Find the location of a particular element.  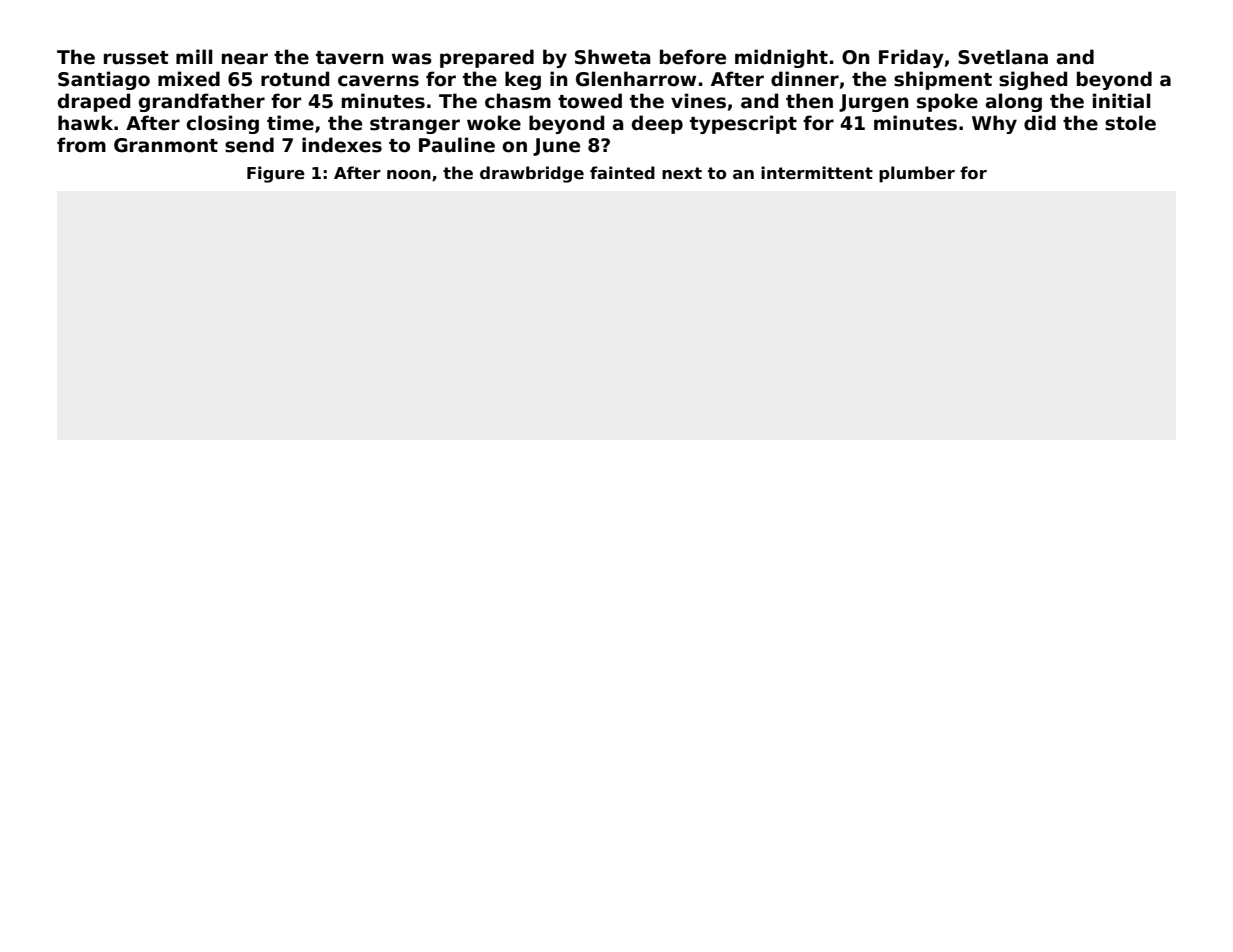

drawbridge is located at coordinates (532, 174).
